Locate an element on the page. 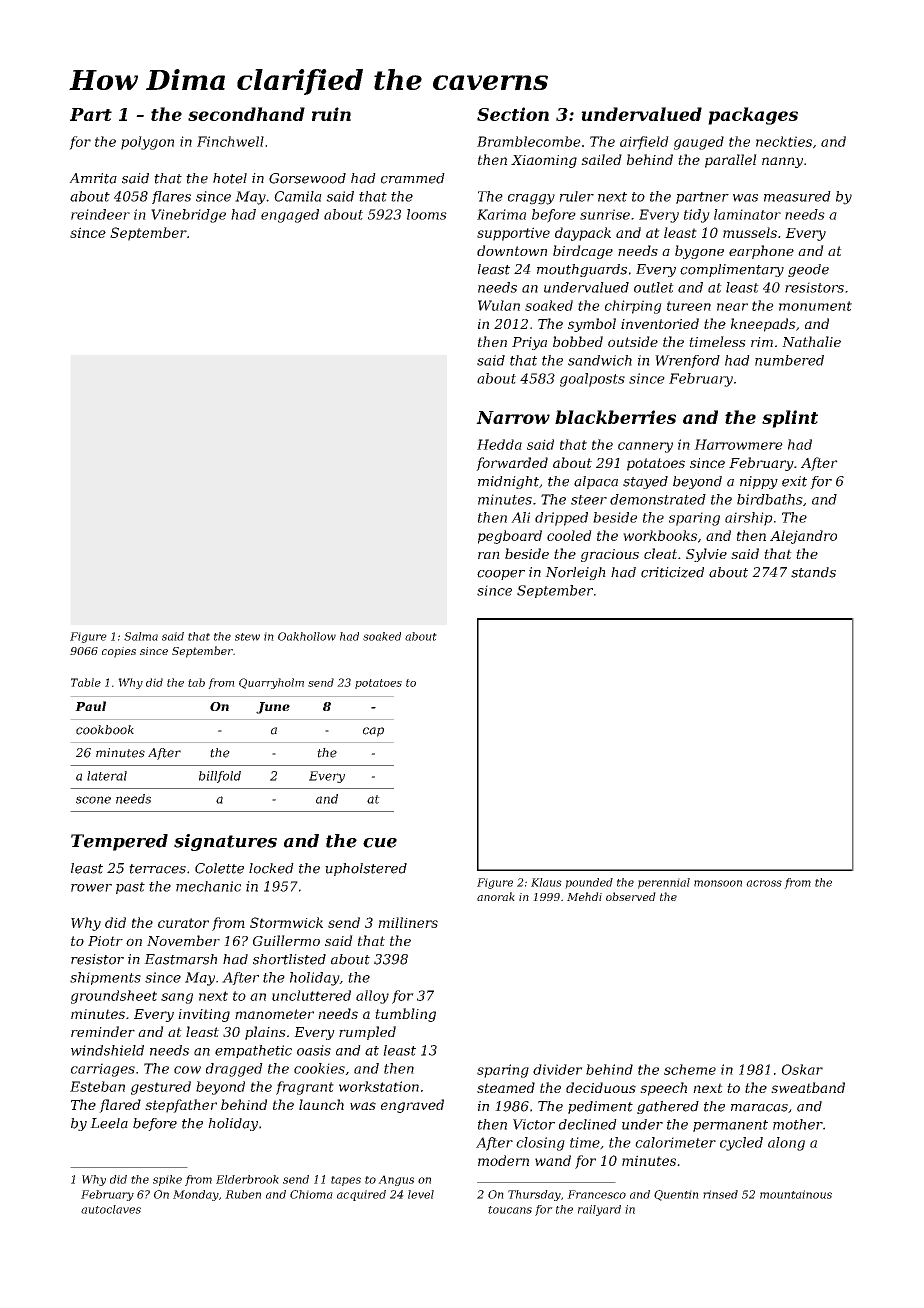  criticized is located at coordinates (672, 572).
